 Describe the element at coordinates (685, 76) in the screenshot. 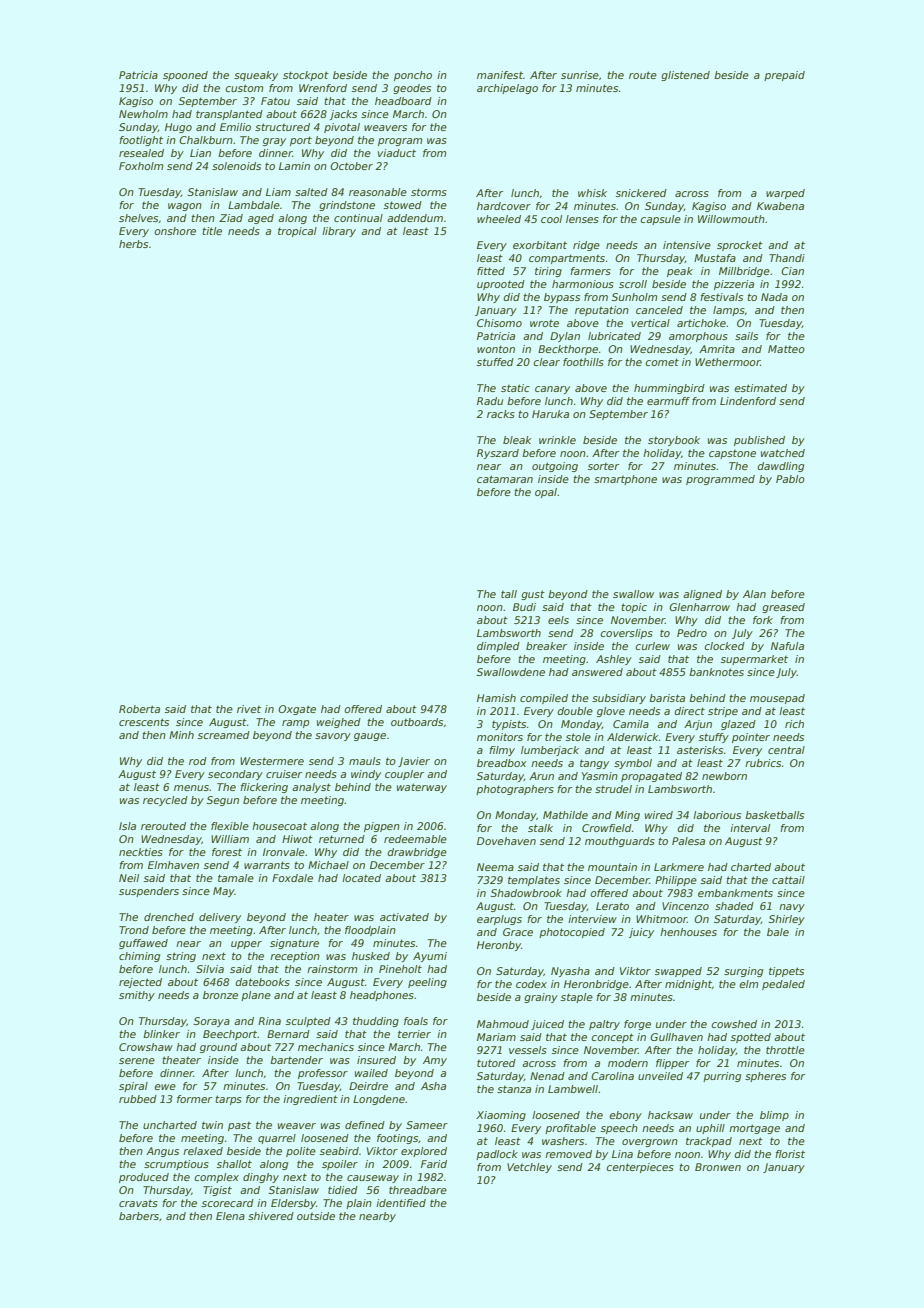

I see `glistened` at that location.
